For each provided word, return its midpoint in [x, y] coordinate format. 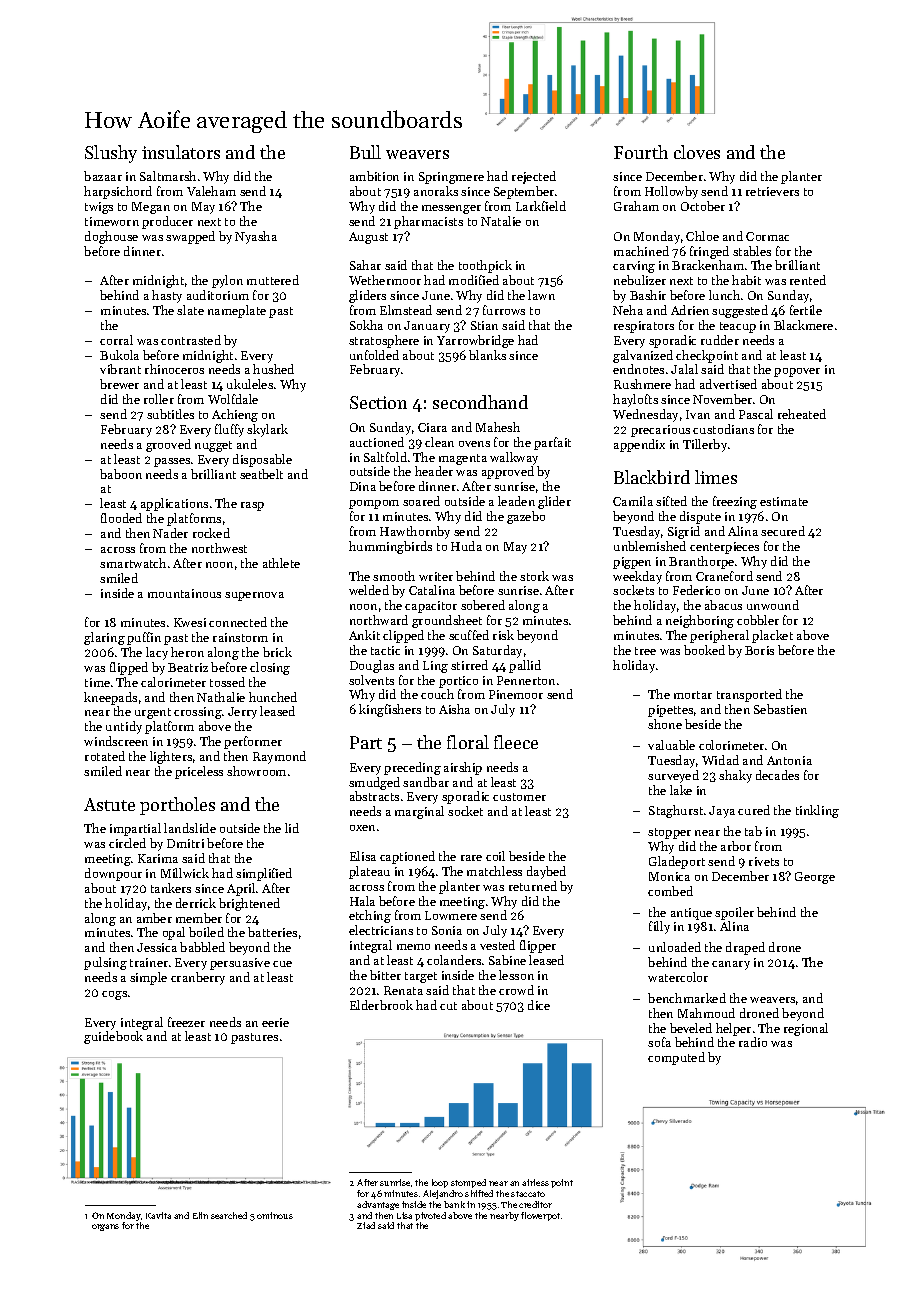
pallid [525, 666]
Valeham [211, 191]
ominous [275, 1215]
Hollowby [671, 192]
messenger [451, 209]
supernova [254, 596]
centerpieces [724, 548]
